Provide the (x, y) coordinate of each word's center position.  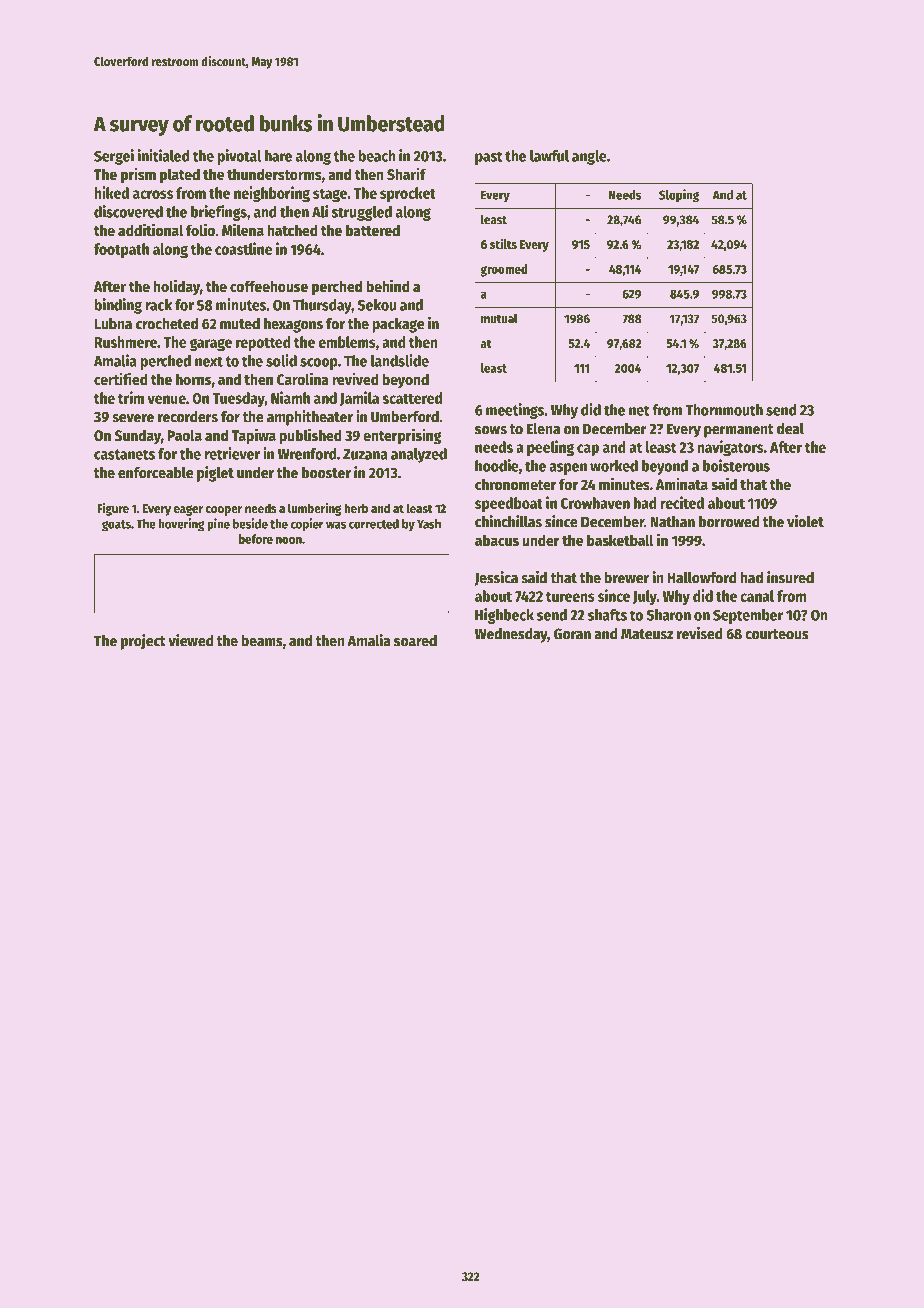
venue (166, 399)
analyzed (419, 455)
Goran (572, 634)
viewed (191, 640)
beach (377, 156)
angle (589, 157)
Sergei (114, 157)
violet (805, 521)
